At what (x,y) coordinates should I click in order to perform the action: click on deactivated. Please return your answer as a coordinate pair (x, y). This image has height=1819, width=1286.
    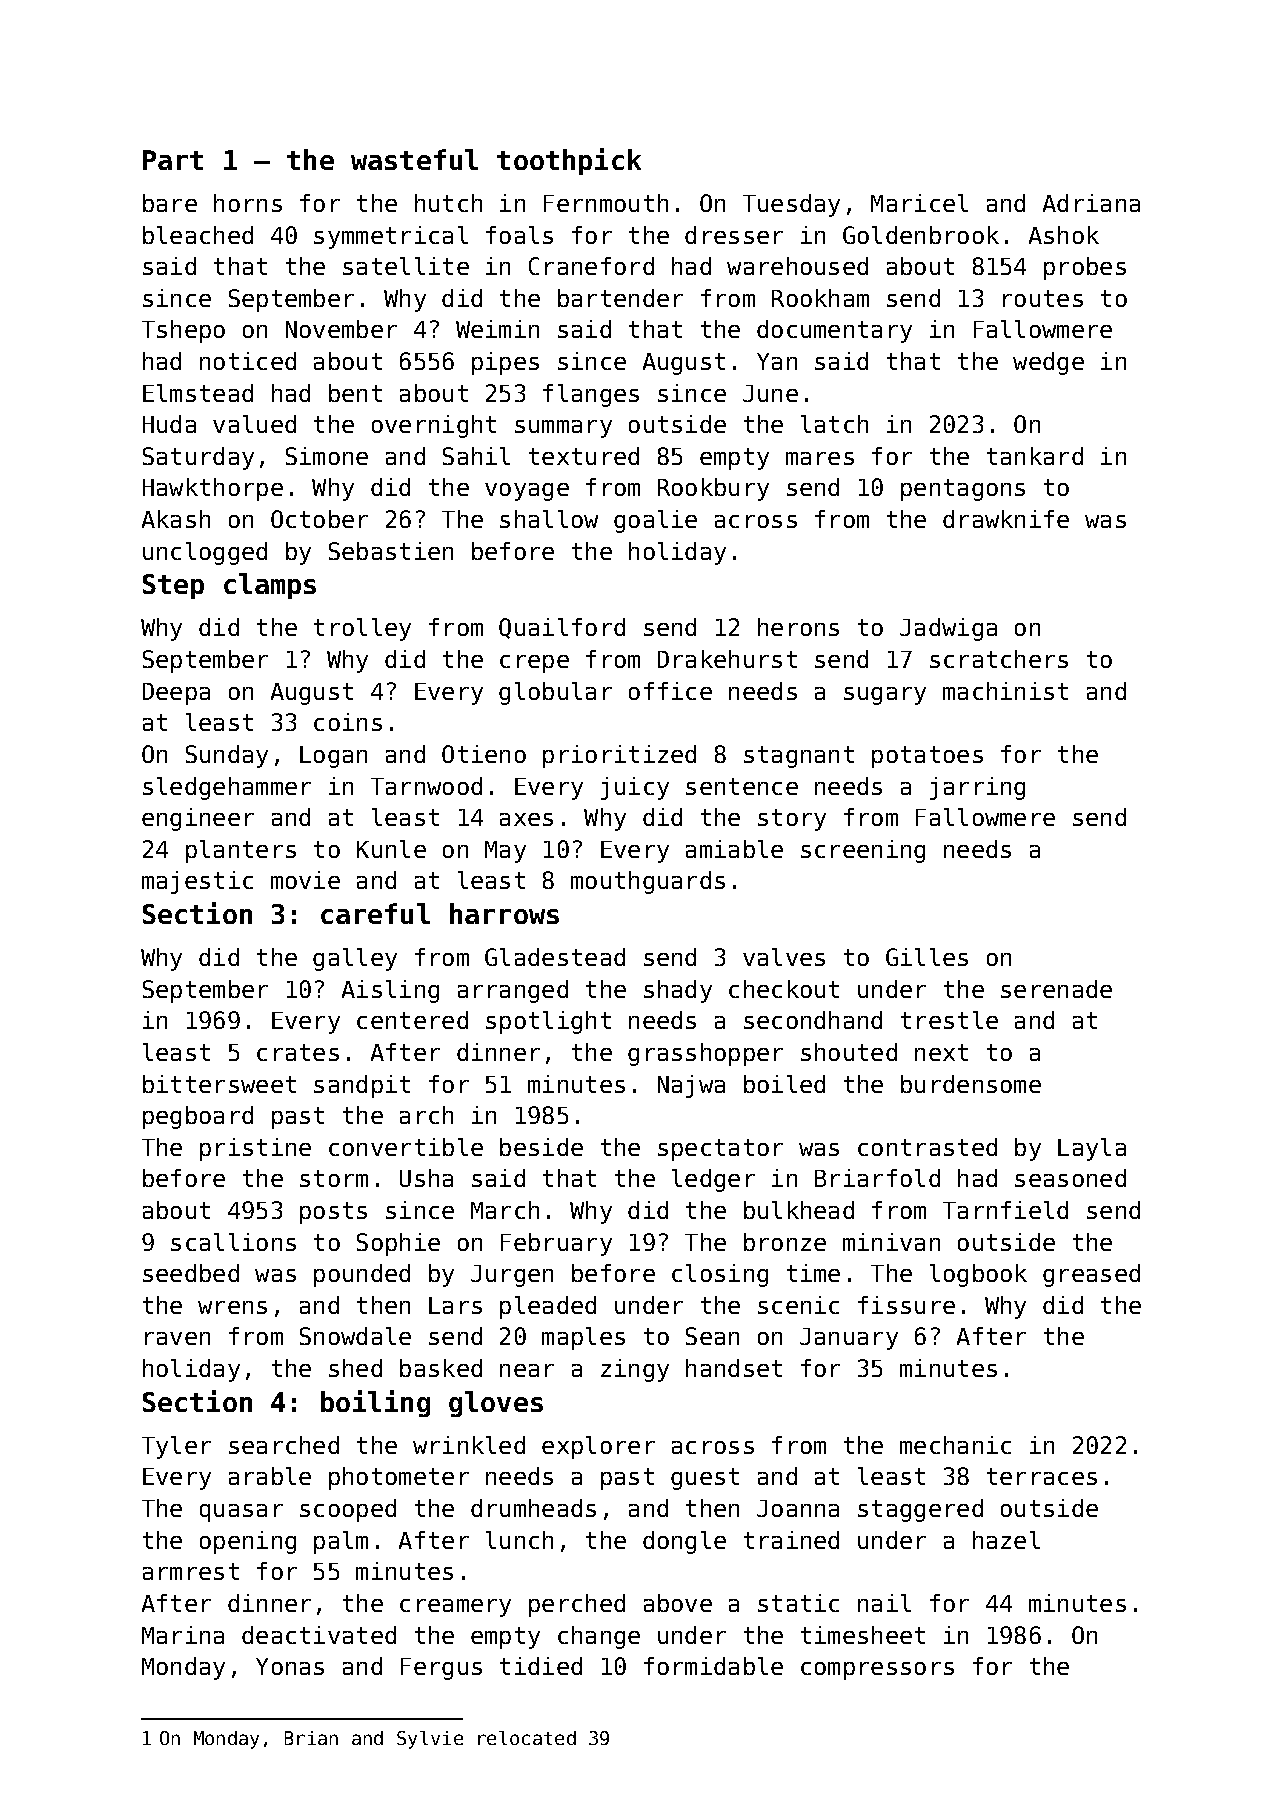
    Looking at the image, I should click on (319, 1635).
